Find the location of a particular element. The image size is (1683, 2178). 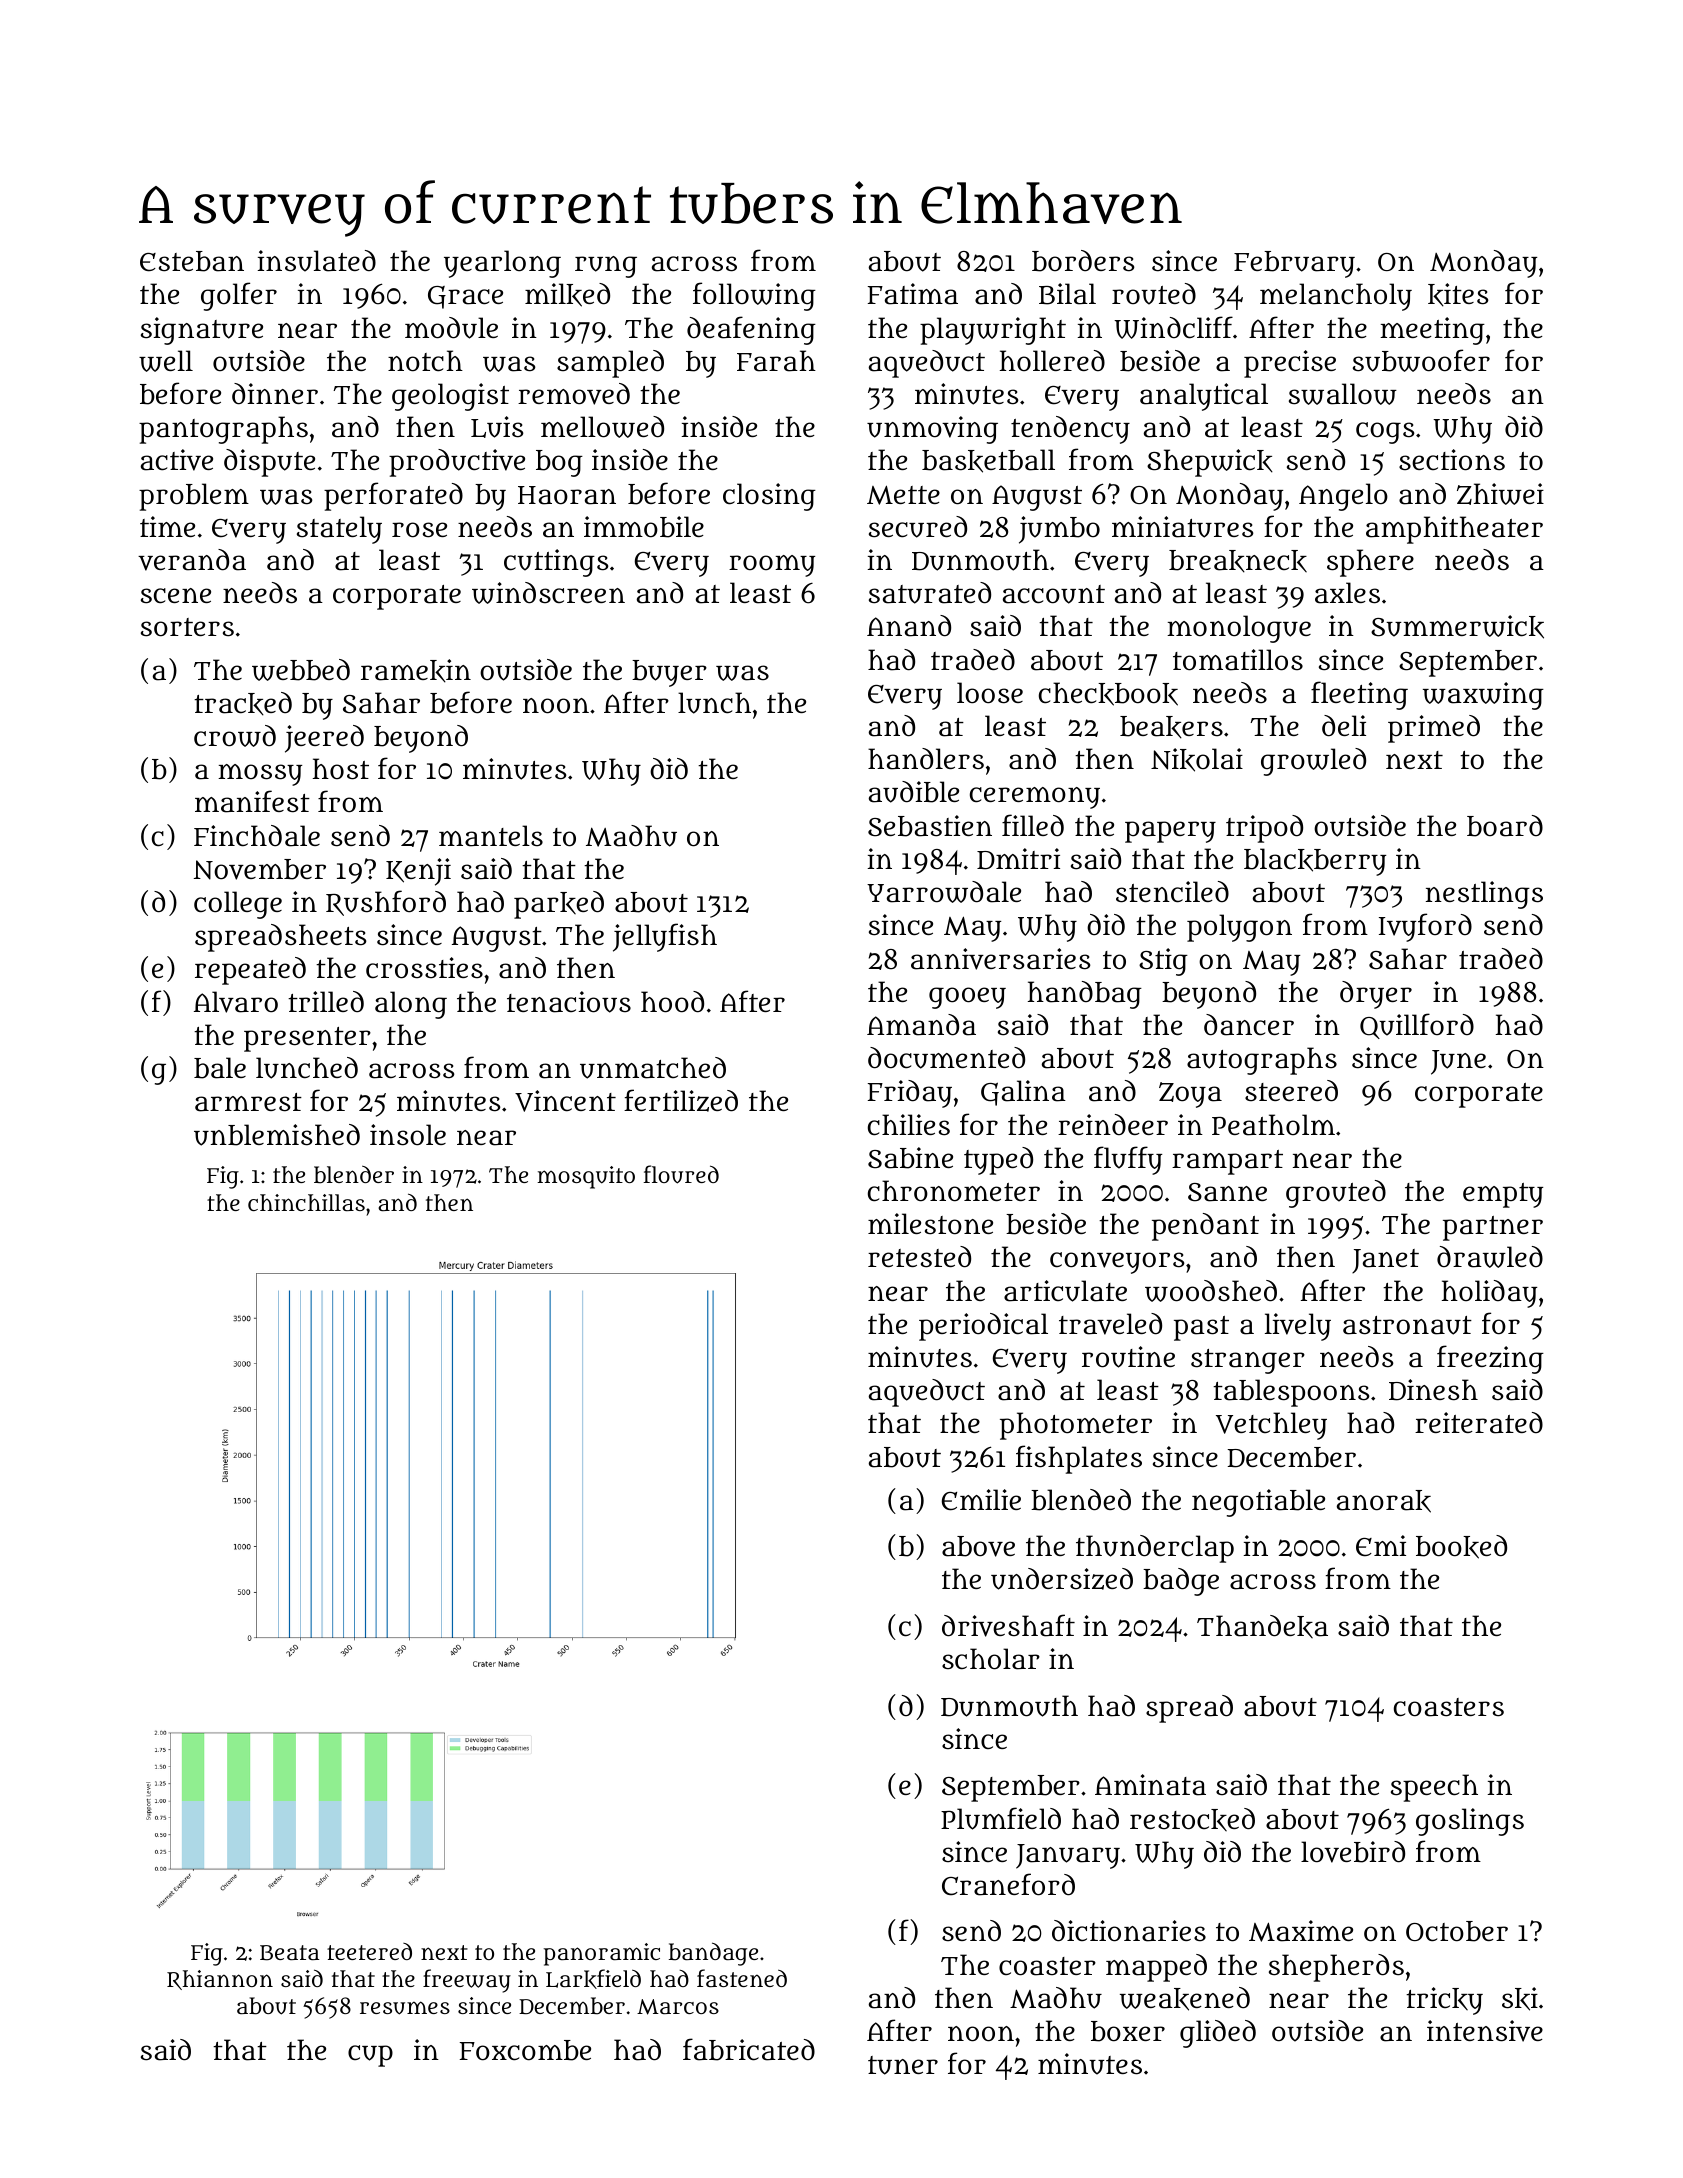

freeway is located at coordinates (467, 1981).
